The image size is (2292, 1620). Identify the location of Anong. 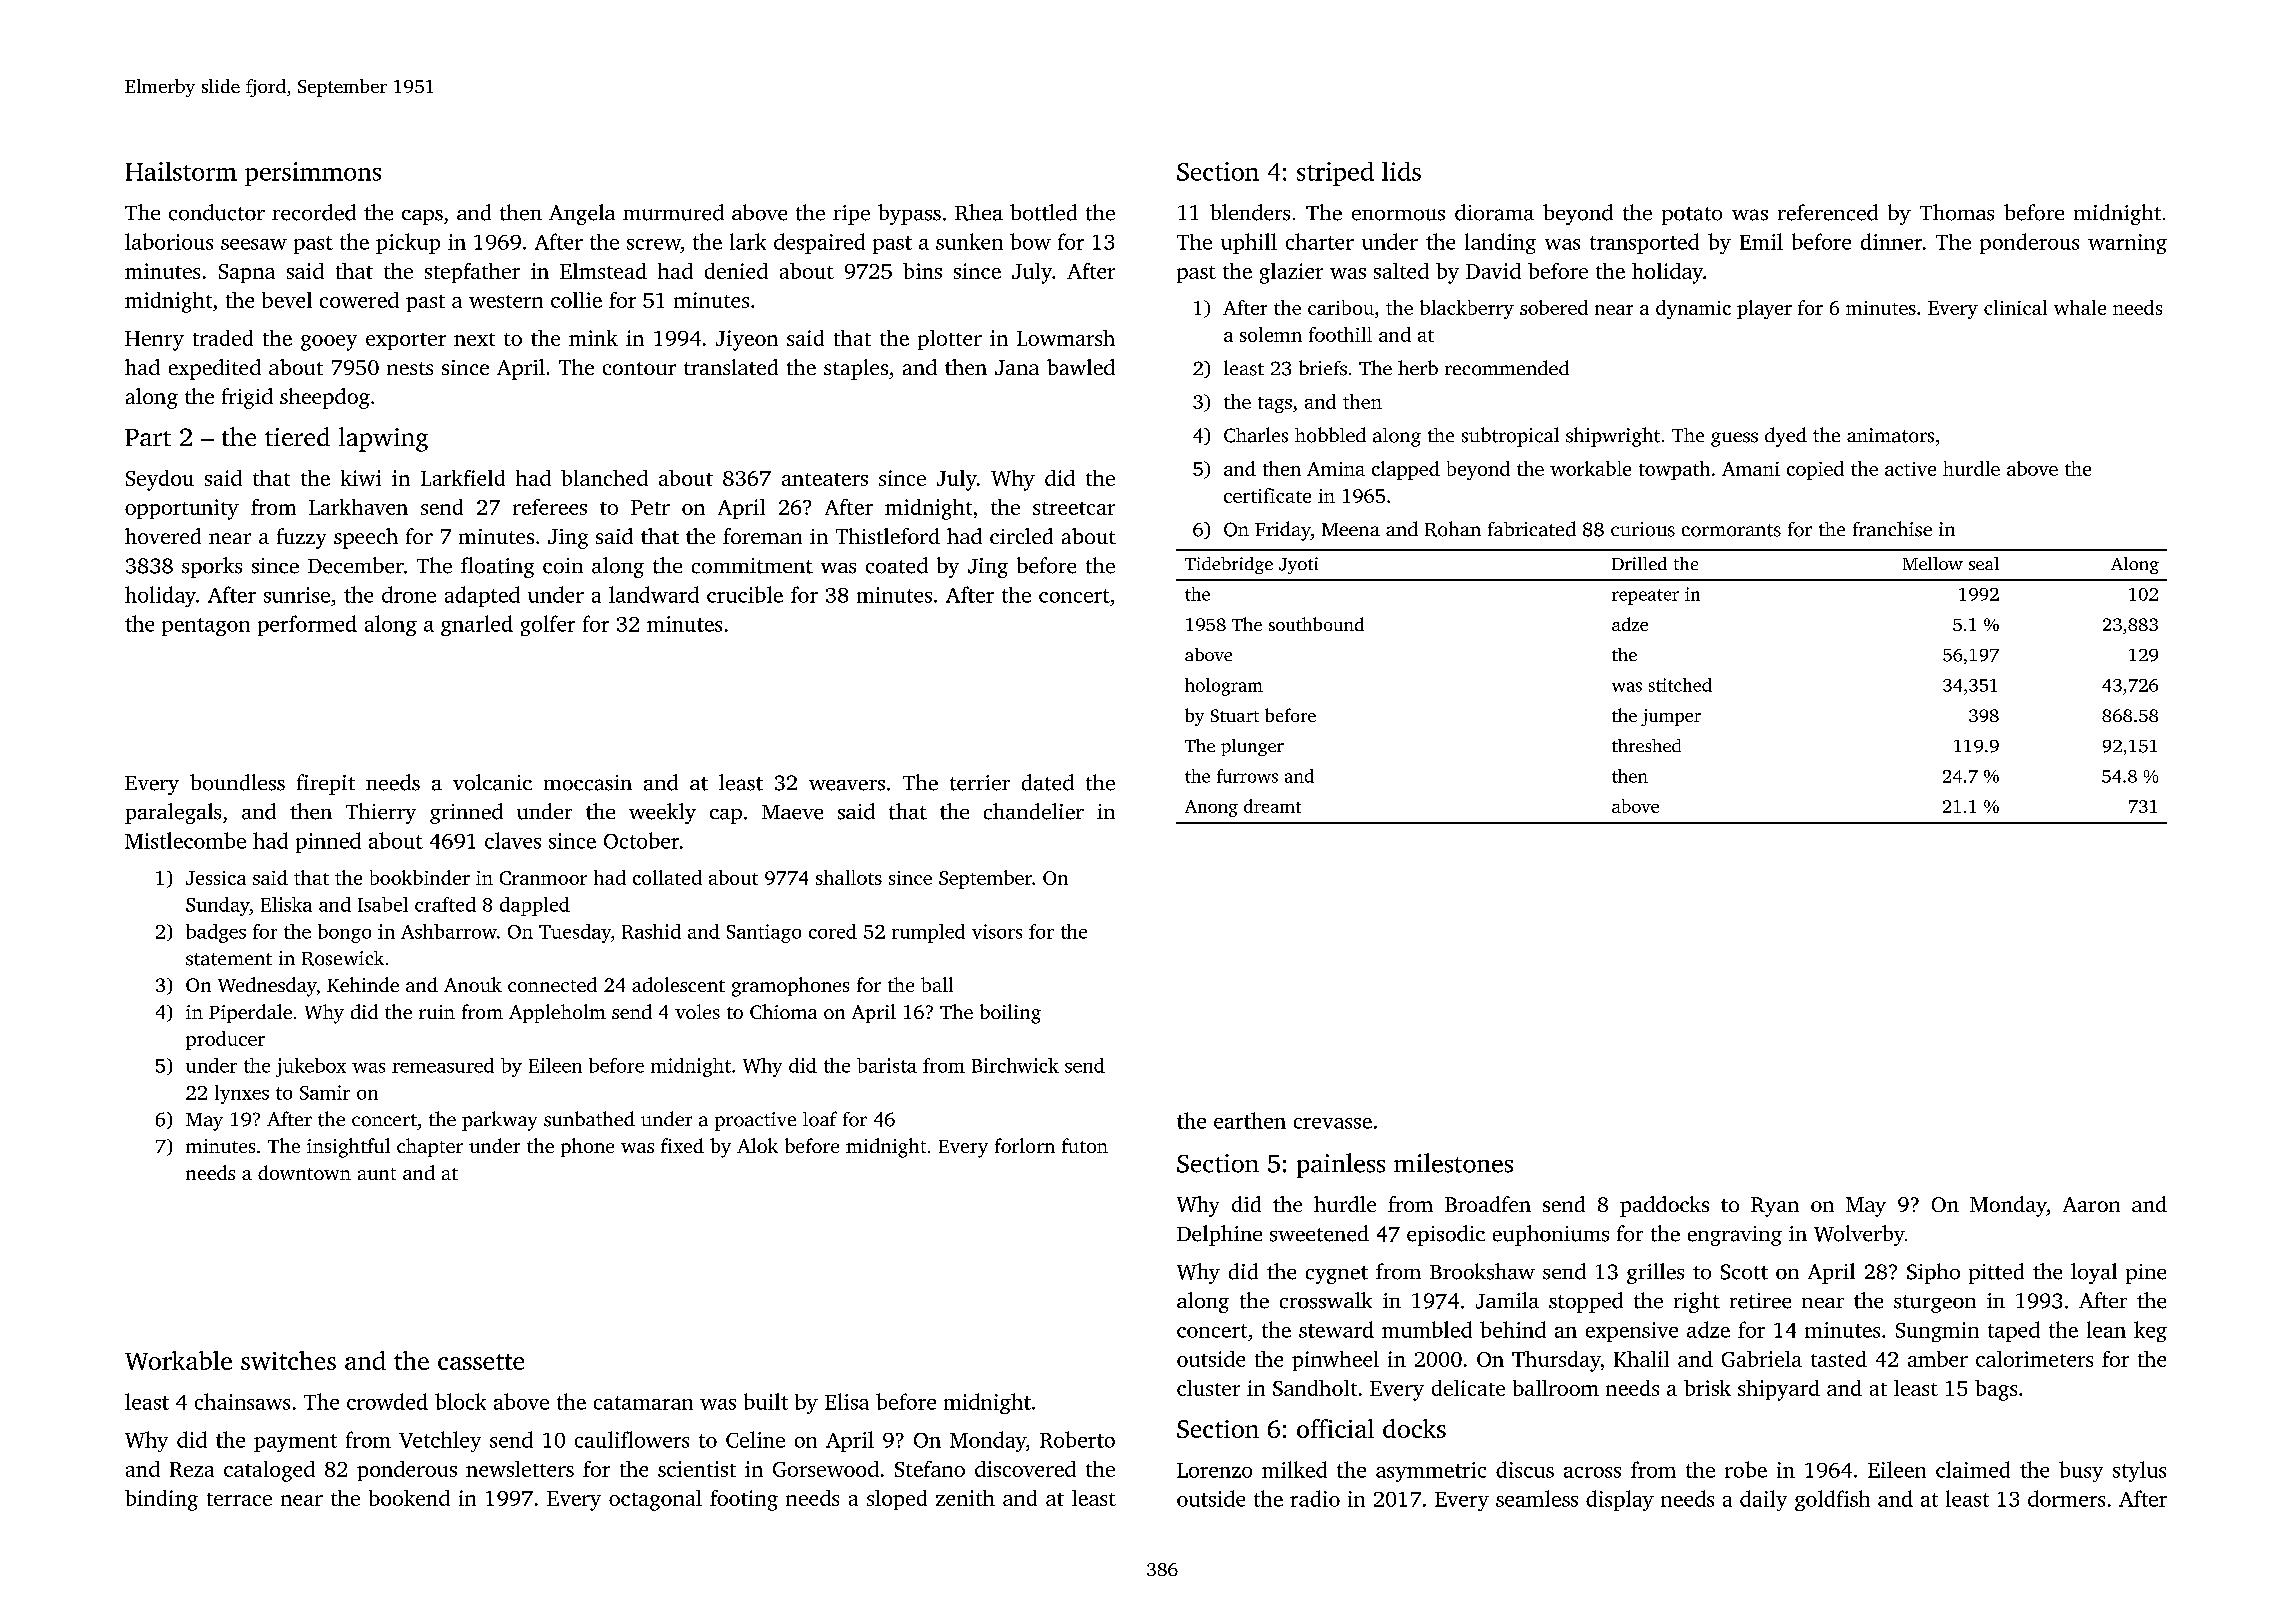
(1211, 808).
